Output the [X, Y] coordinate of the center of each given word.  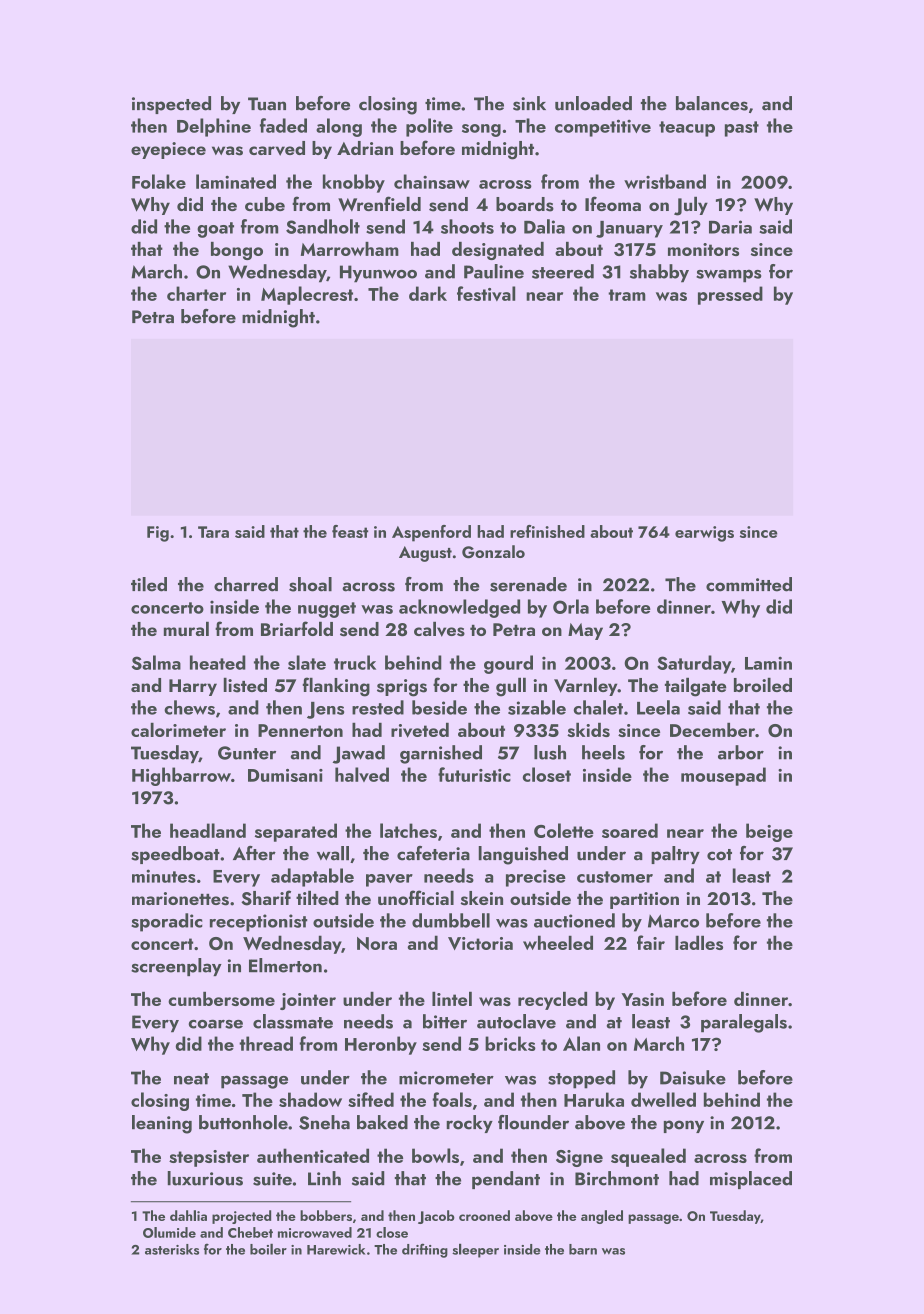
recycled [552, 1001]
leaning [162, 1124]
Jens [325, 710]
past [742, 129]
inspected [171, 105]
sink [529, 103]
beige [769, 832]
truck [355, 662]
